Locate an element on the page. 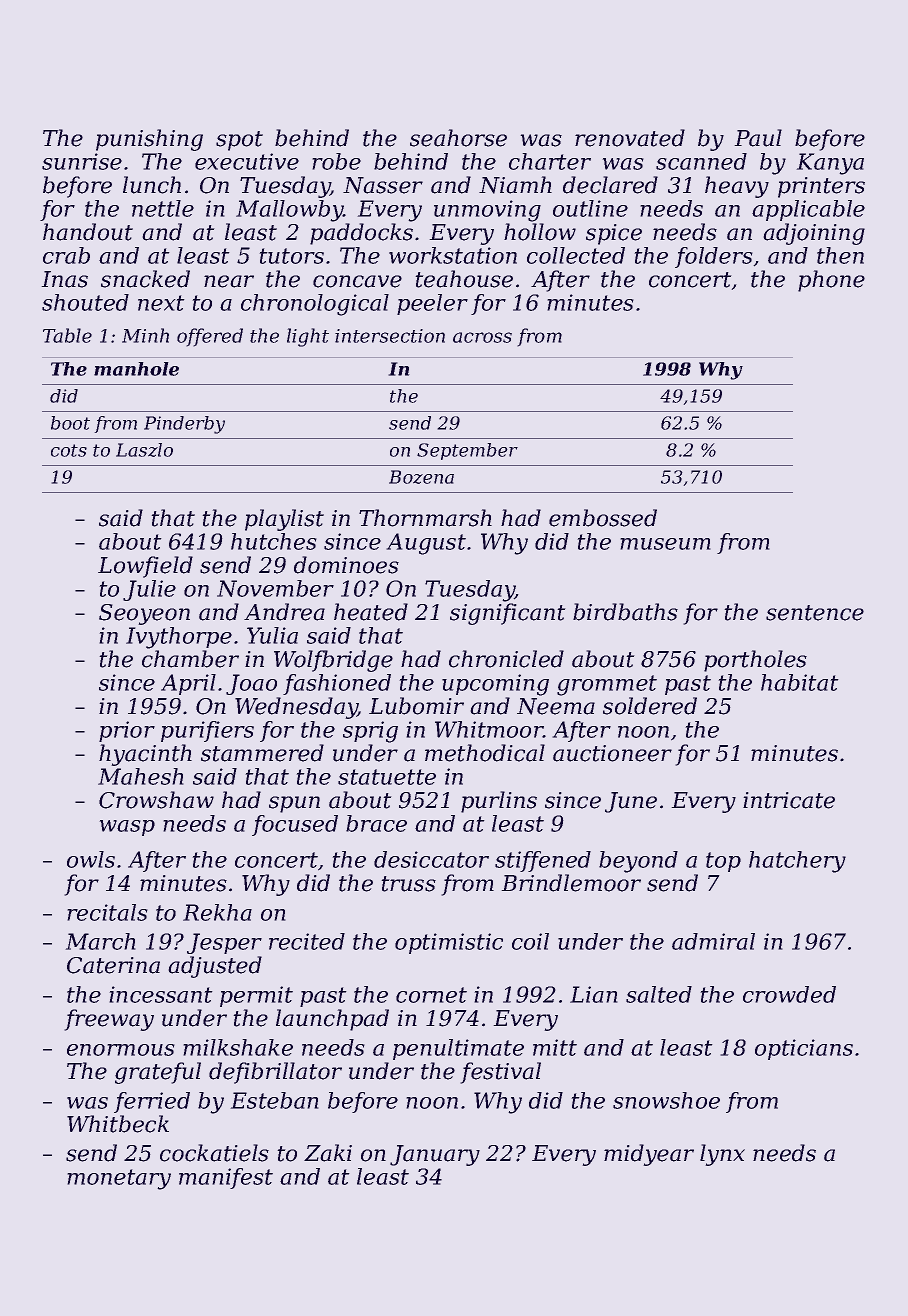 The height and width of the document is (1316, 908). across is located at coordinates (482, 337).
